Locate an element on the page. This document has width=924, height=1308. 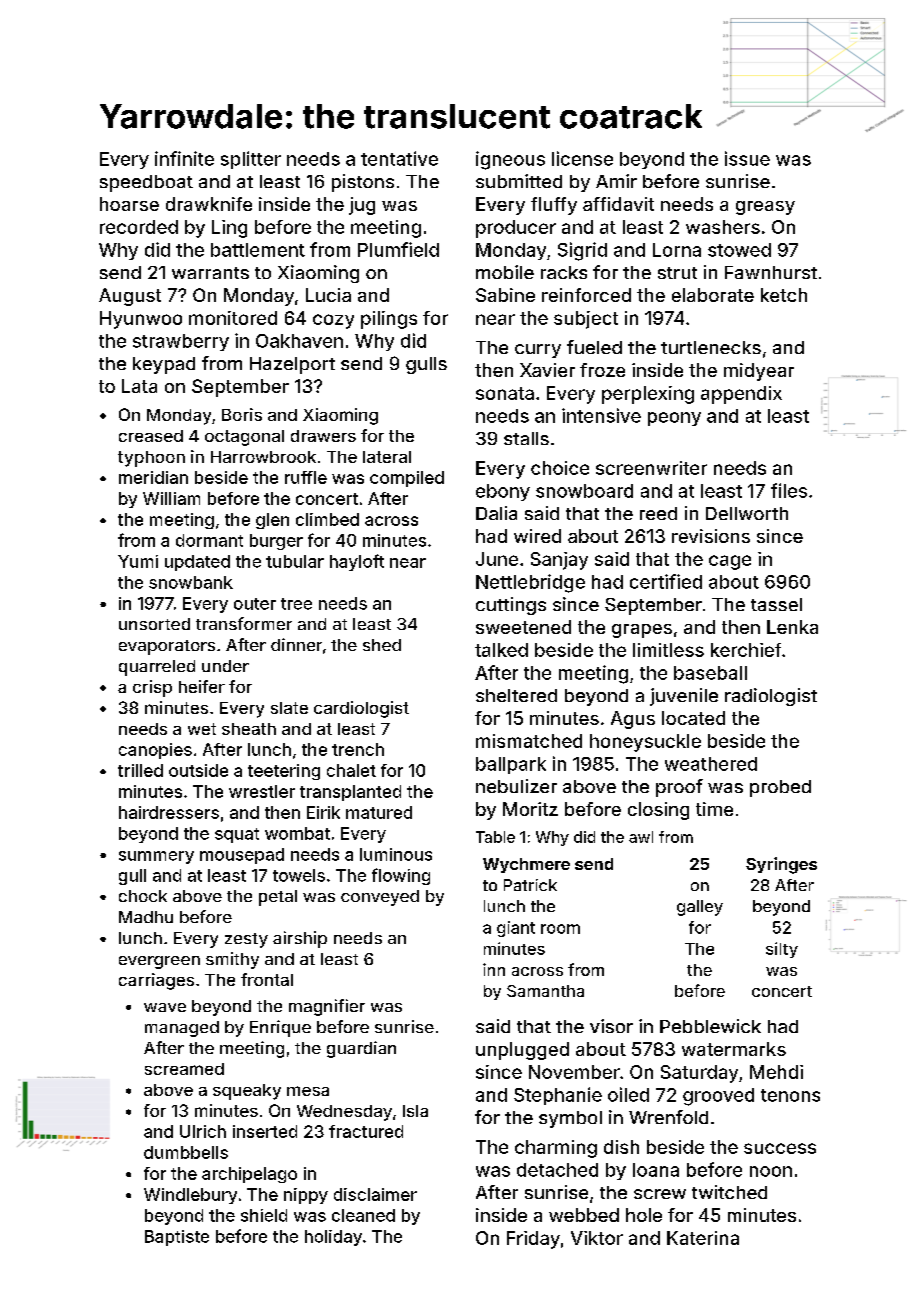
igneous is located at coordinates (510, 160).
